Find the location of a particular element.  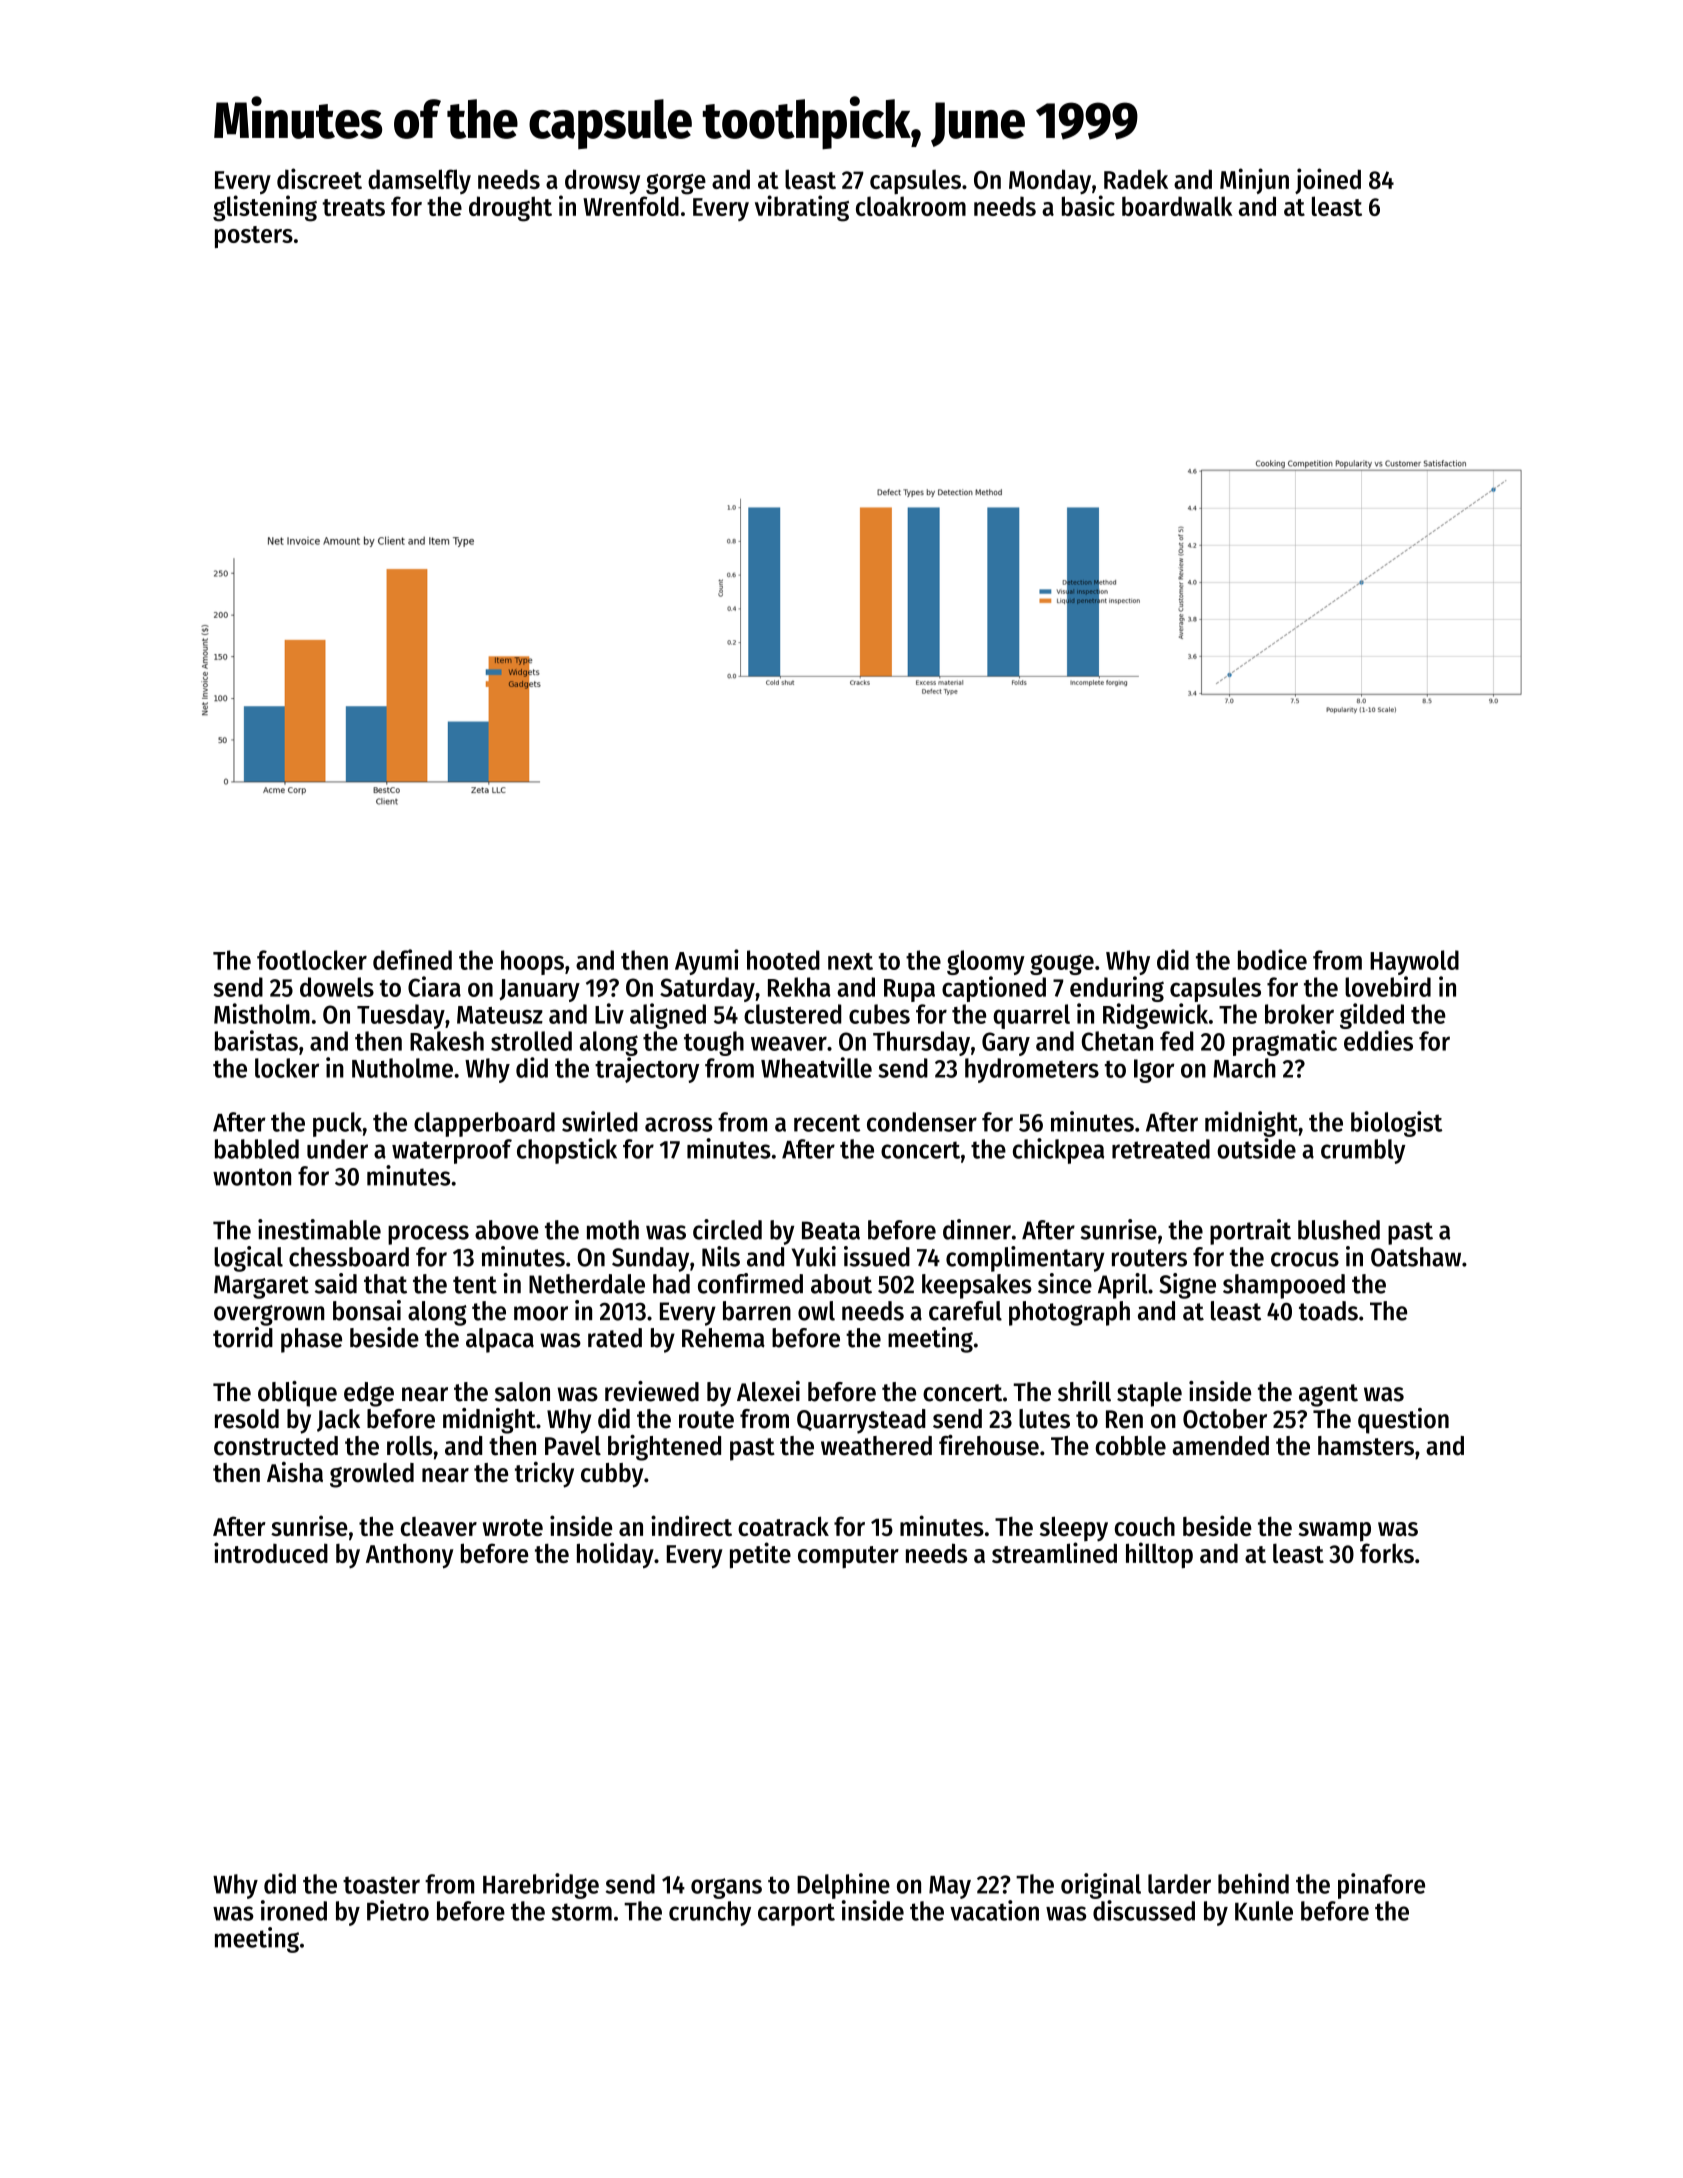

Oatshaw is located at coordinates (1416, 1257).
